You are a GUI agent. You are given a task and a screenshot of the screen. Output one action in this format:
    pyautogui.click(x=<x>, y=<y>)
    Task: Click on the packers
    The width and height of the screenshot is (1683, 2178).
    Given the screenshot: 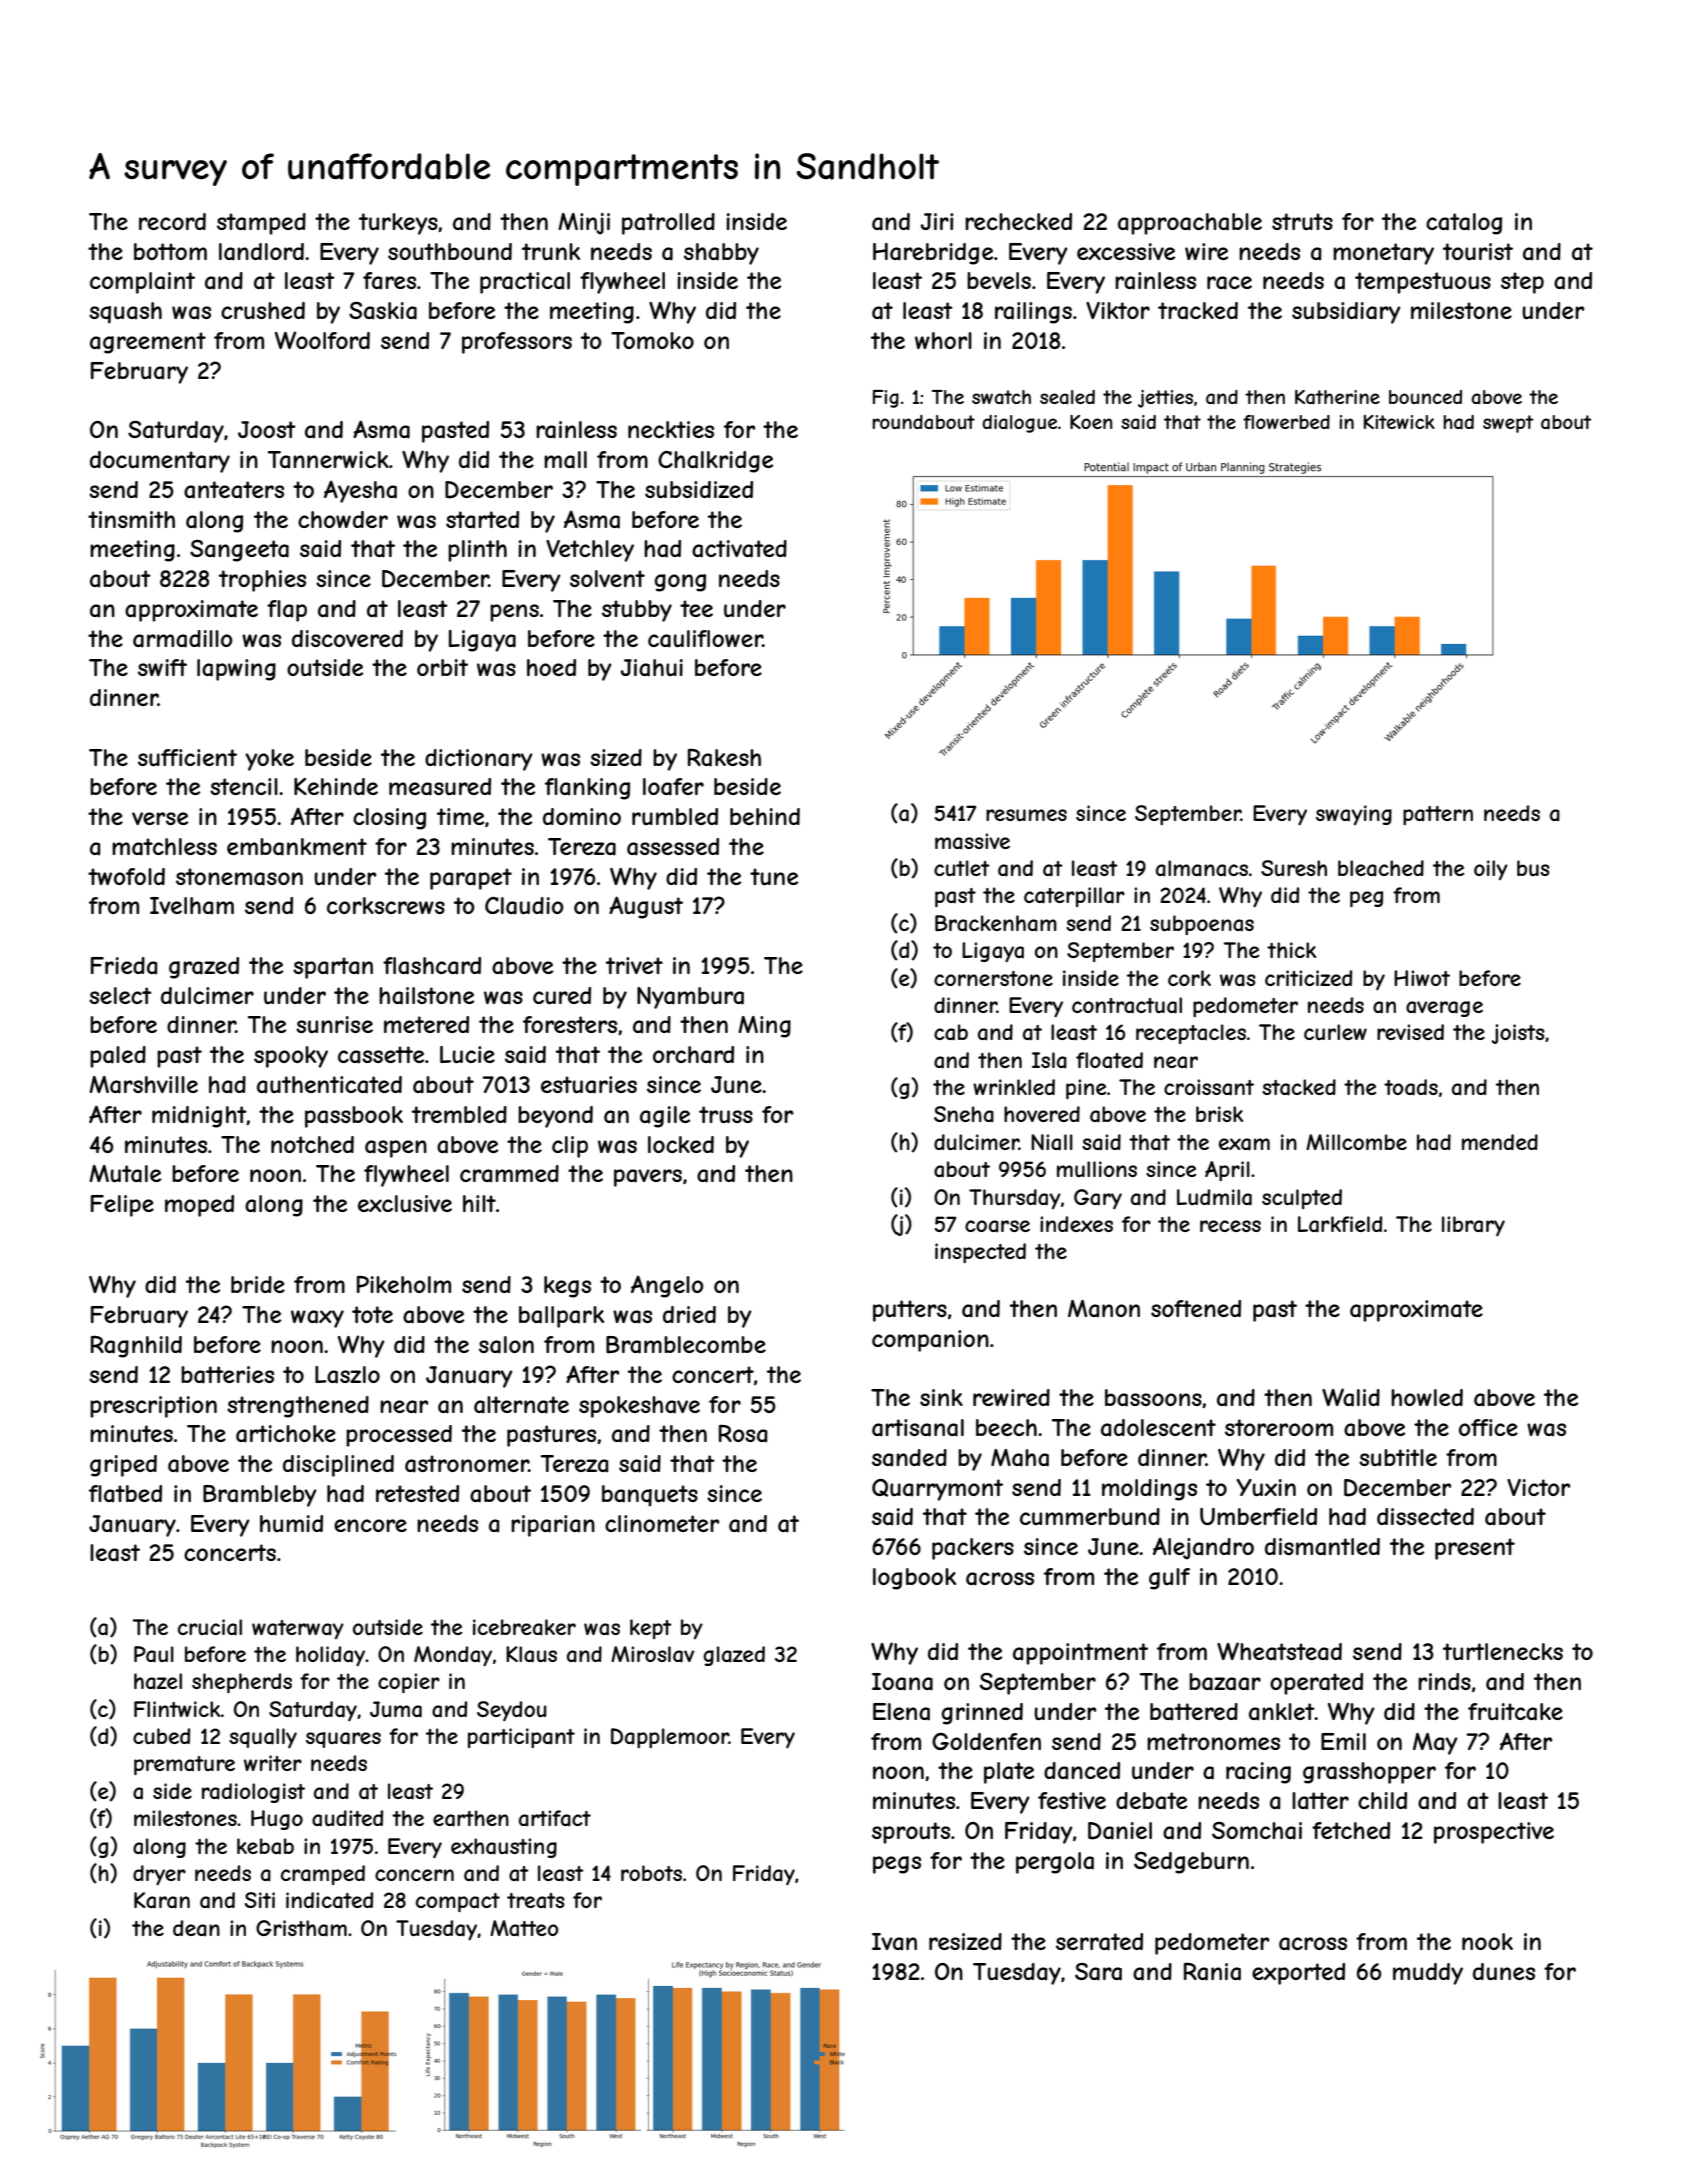 What is the action you would take?
    pyautogui.click(x=973, y=1549)
